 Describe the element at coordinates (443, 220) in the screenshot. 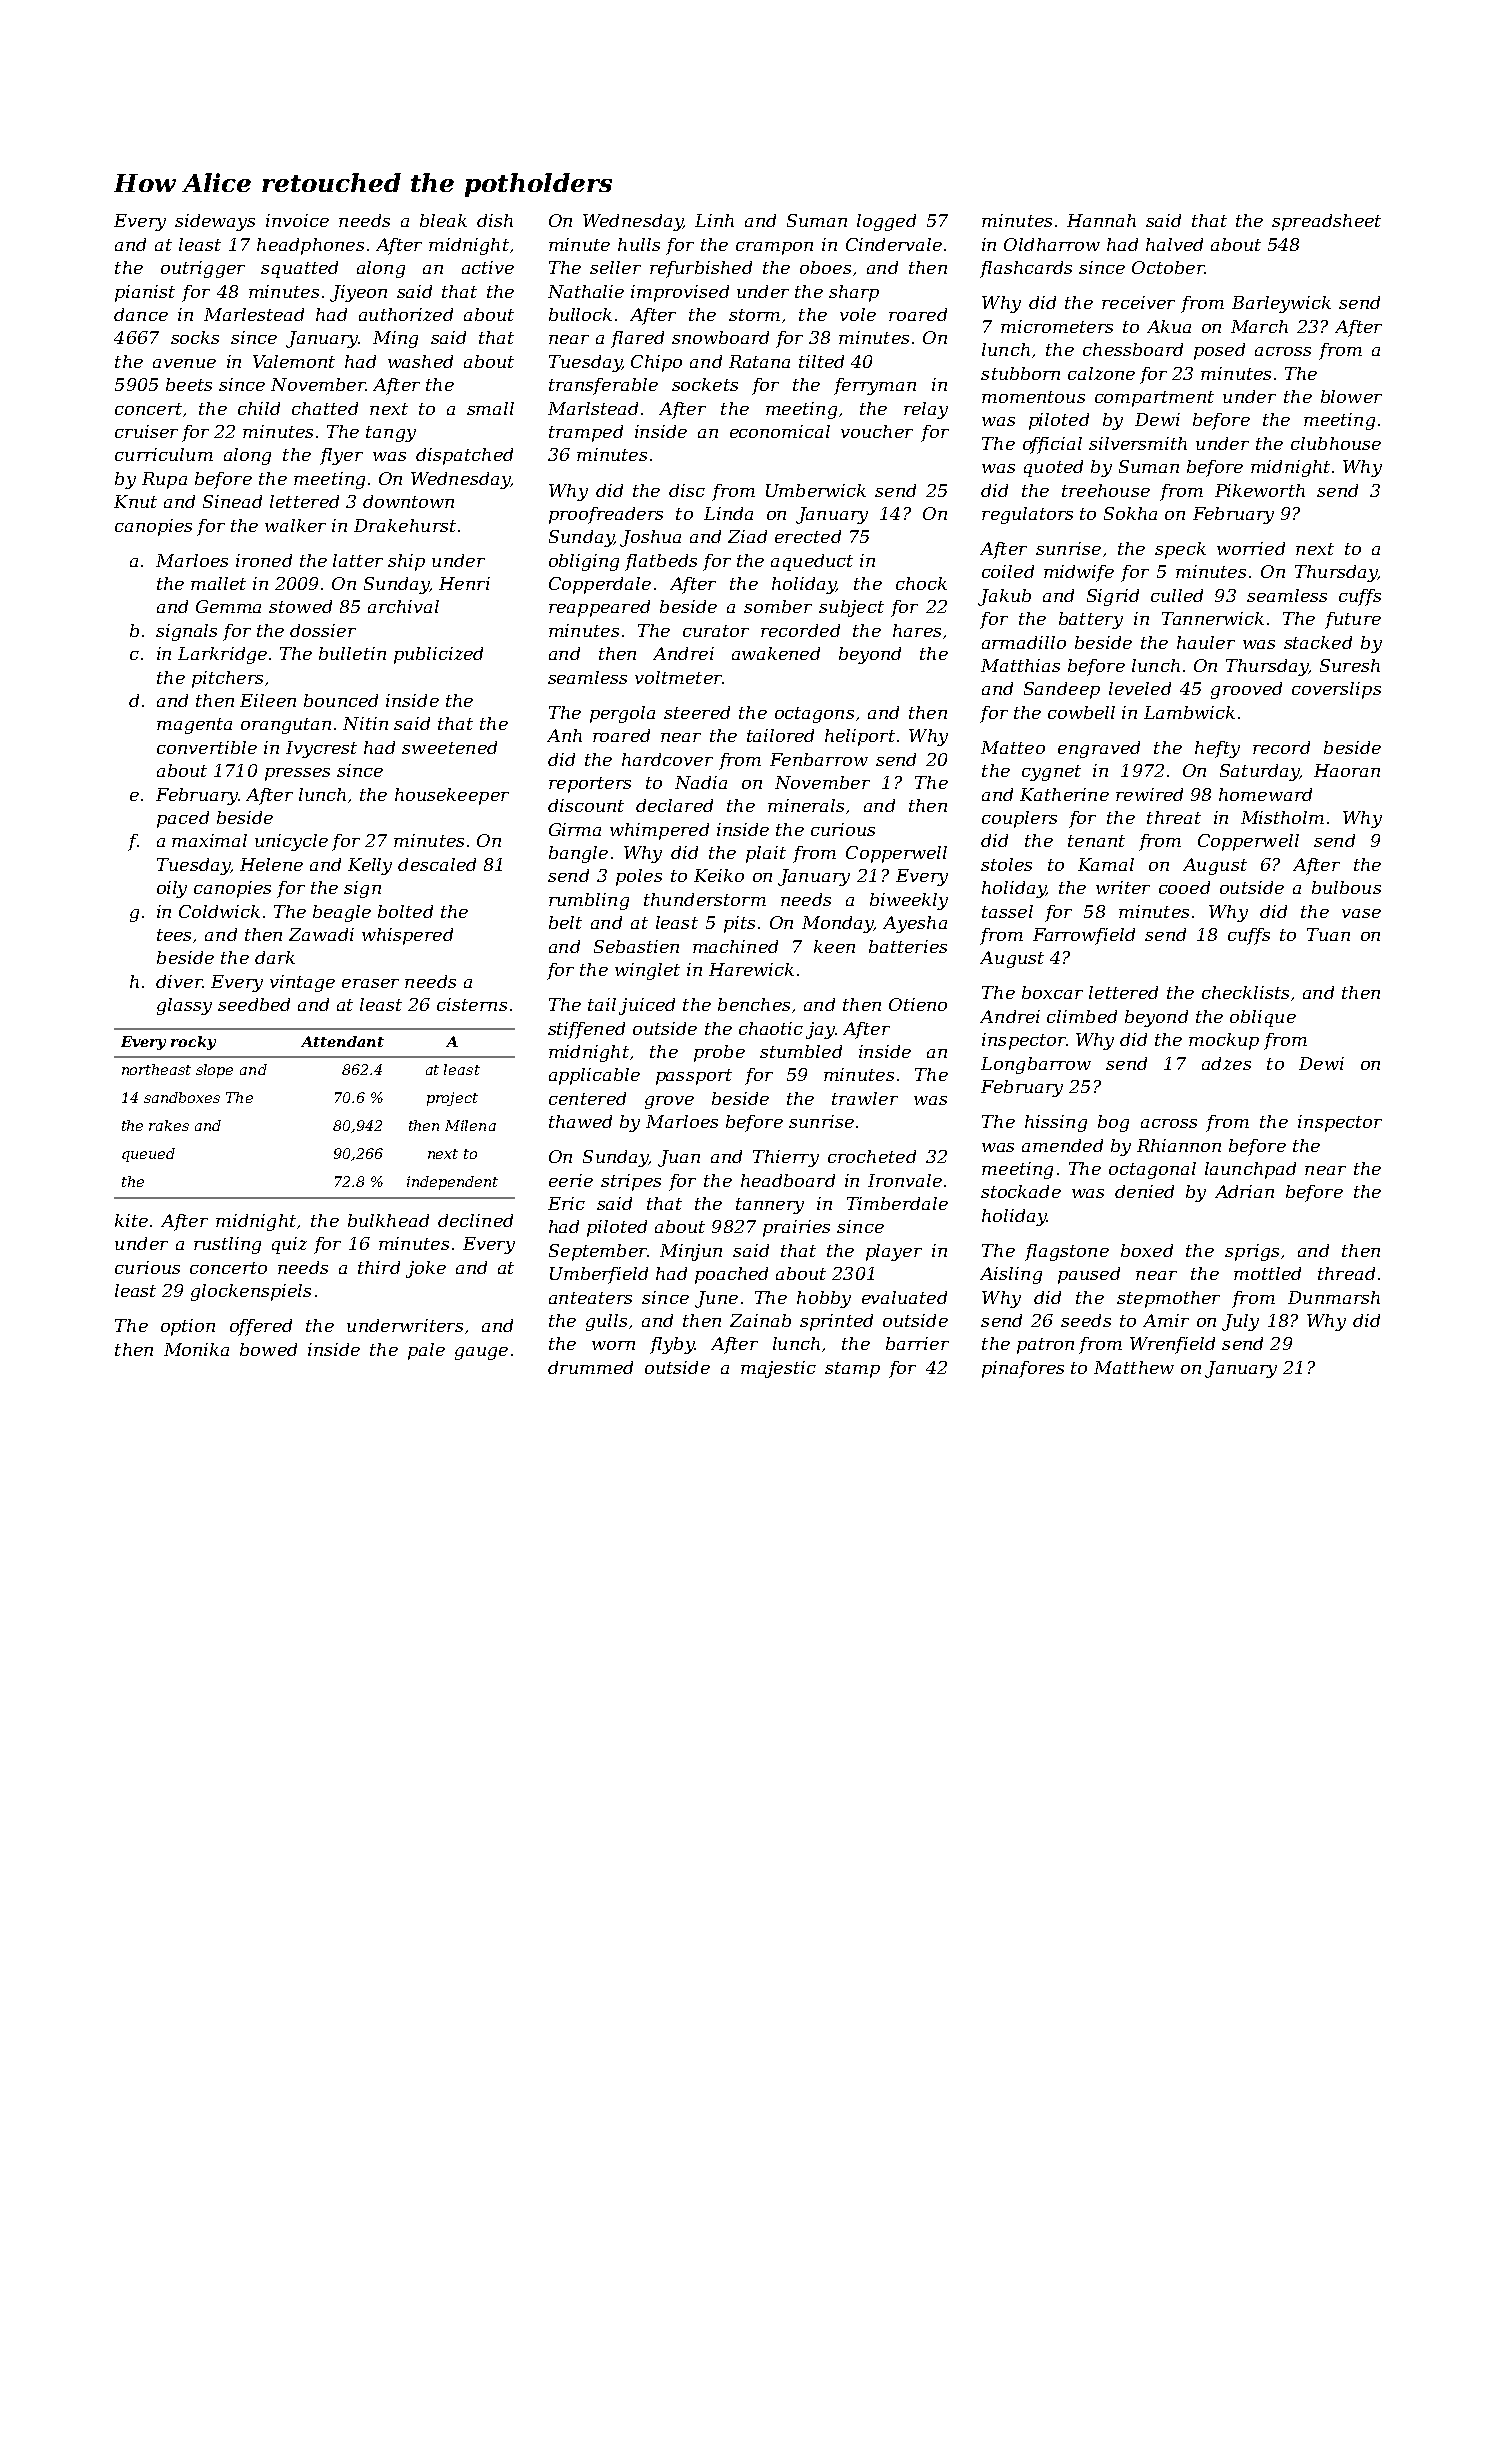

I see `bleak` at that location.
